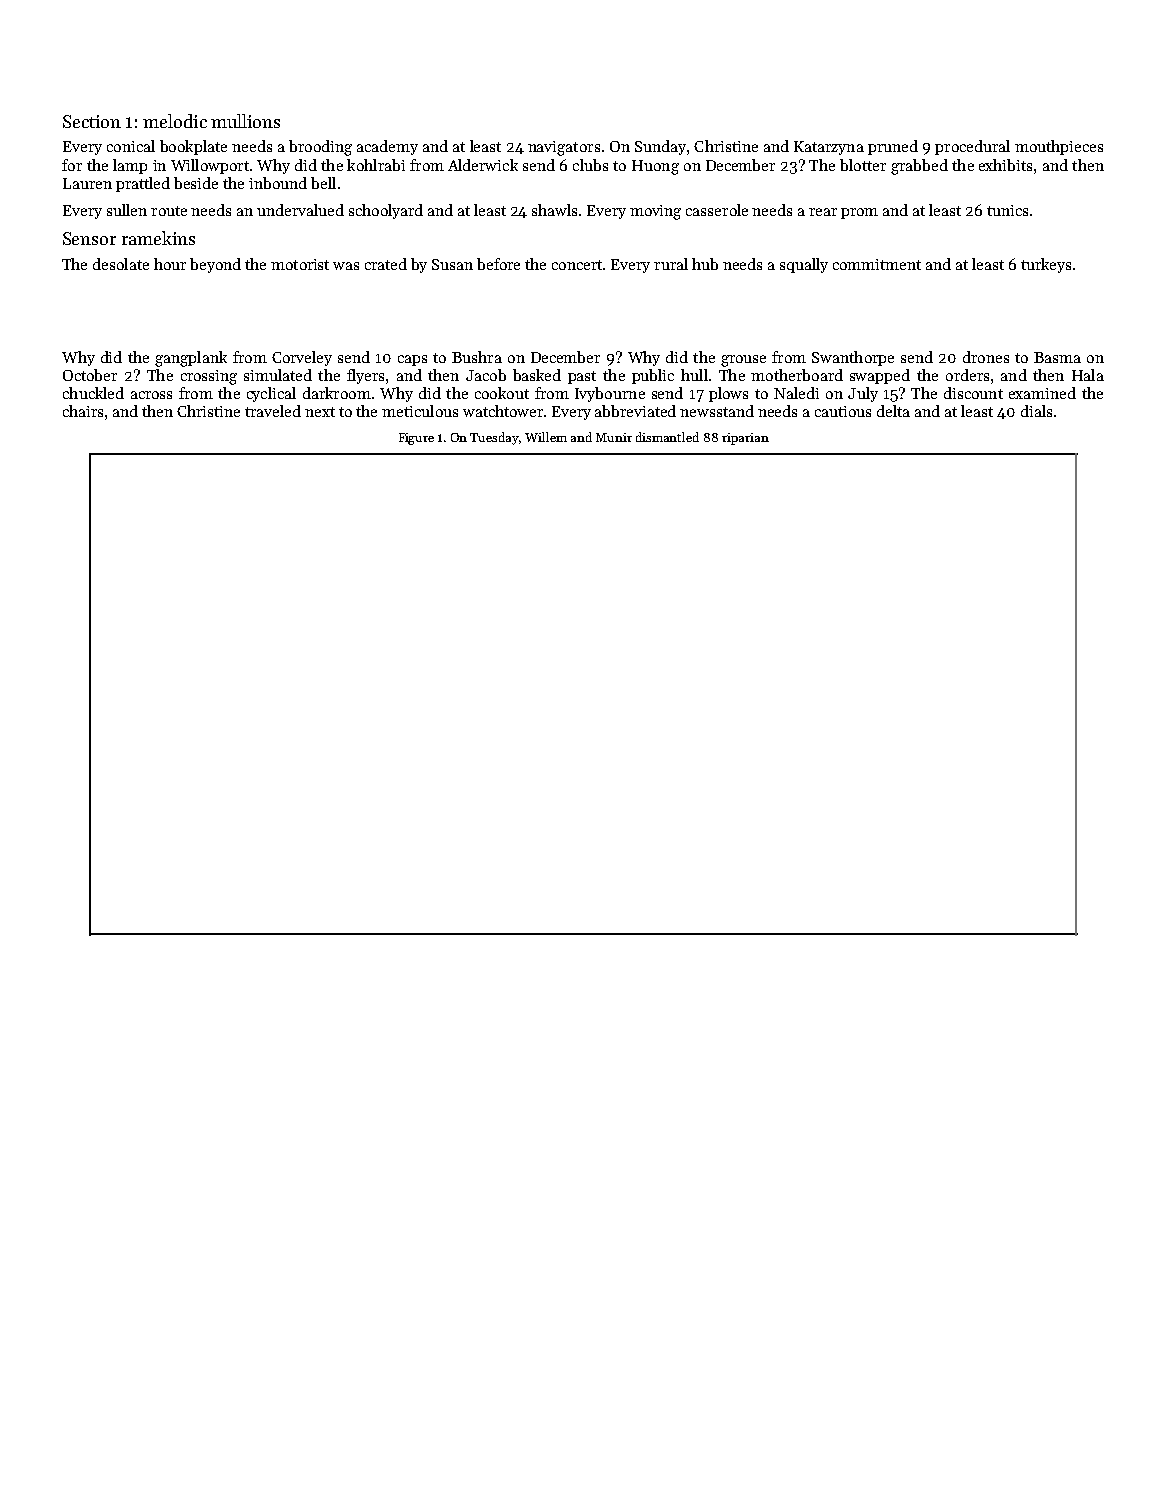 The image size is (1166, 1509). Describe the element at coordinates (660, 147) in the screenshot. I see `Sunday` at that location.
